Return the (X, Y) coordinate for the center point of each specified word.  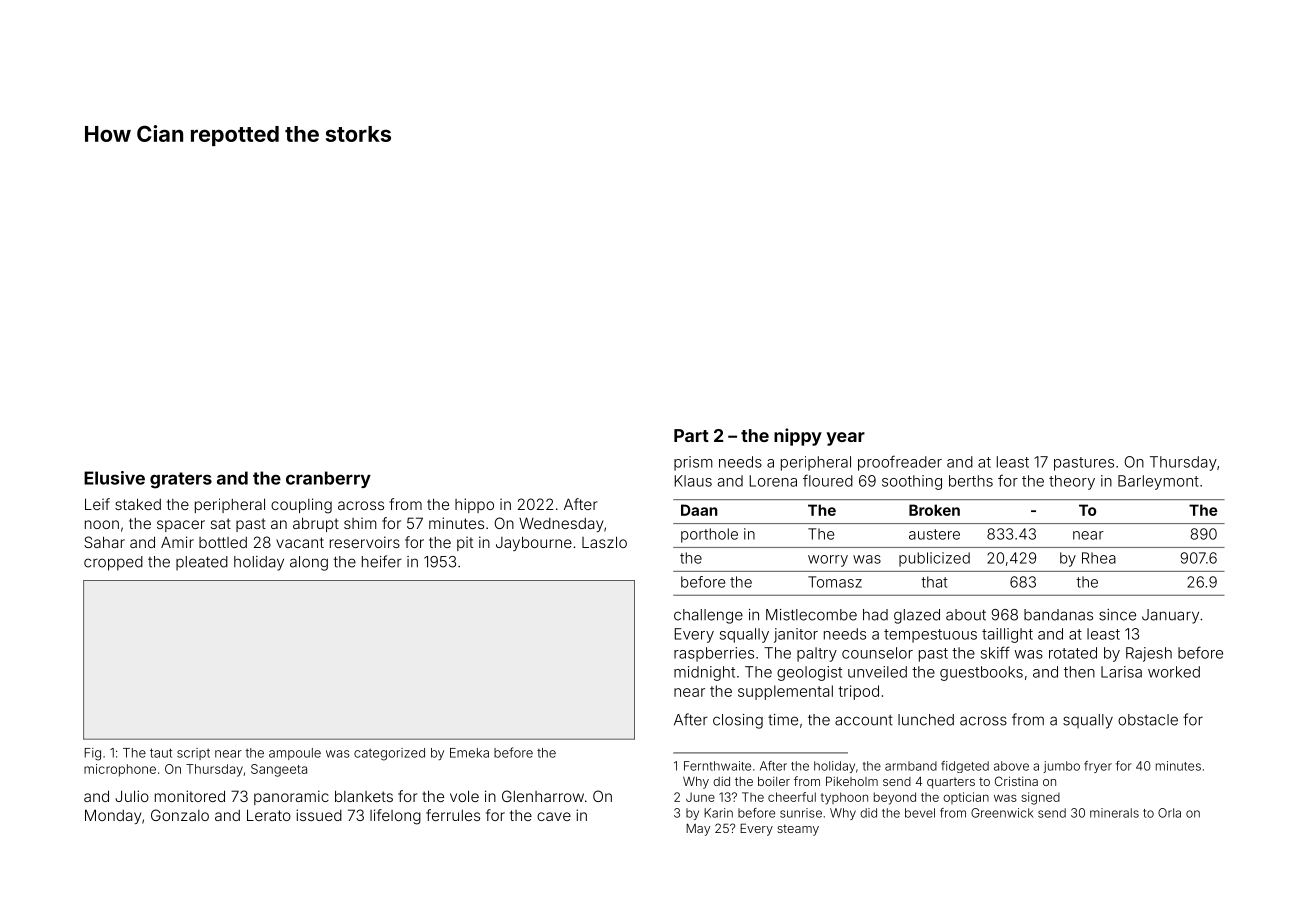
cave (554, 816)
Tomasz (835, 582)
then (1079, 672)
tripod (858, 692)
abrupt (316, 524)
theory (1072, 482)
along (309, 563)
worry (828, 561)
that (934, 582)
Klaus (693, 481)
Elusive (114, 478)
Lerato (269, 815)
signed (1040, 798)
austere (934, 534)
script (193, 754)
